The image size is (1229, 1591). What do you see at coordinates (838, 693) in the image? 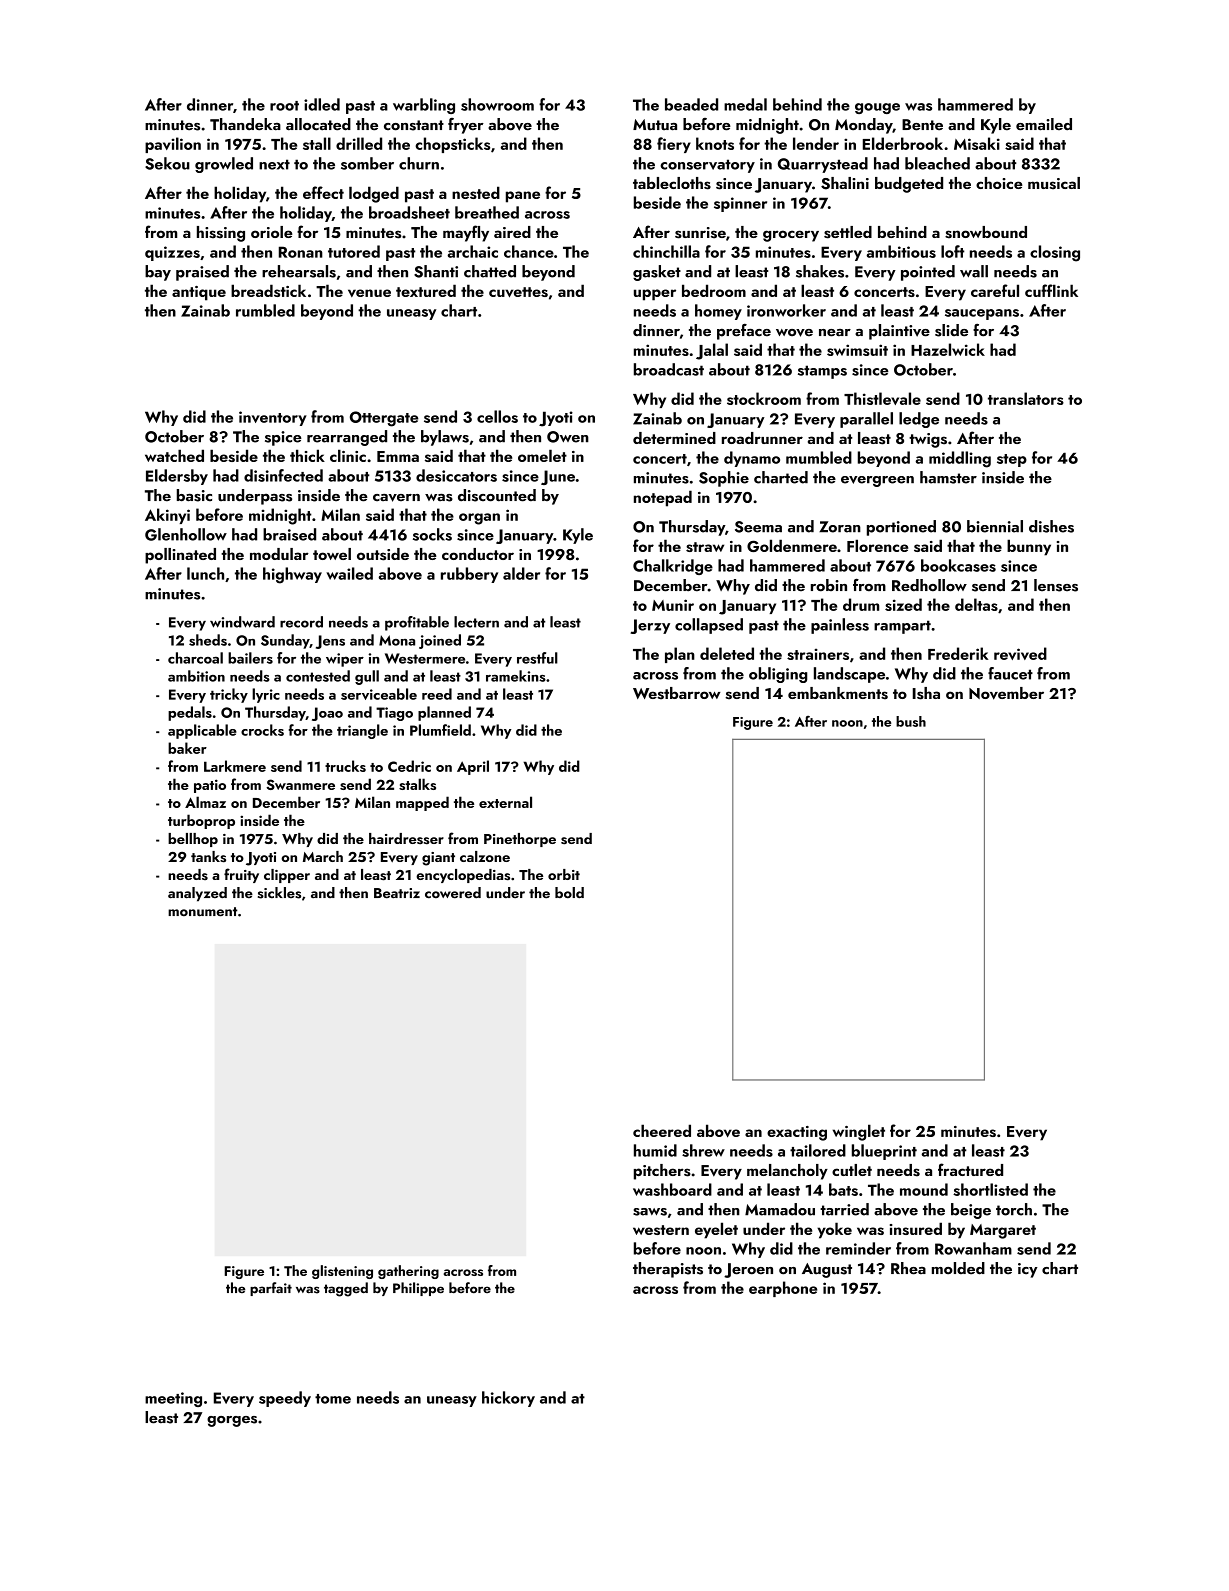
I see `embankments` at bounding box center [838, 693].
